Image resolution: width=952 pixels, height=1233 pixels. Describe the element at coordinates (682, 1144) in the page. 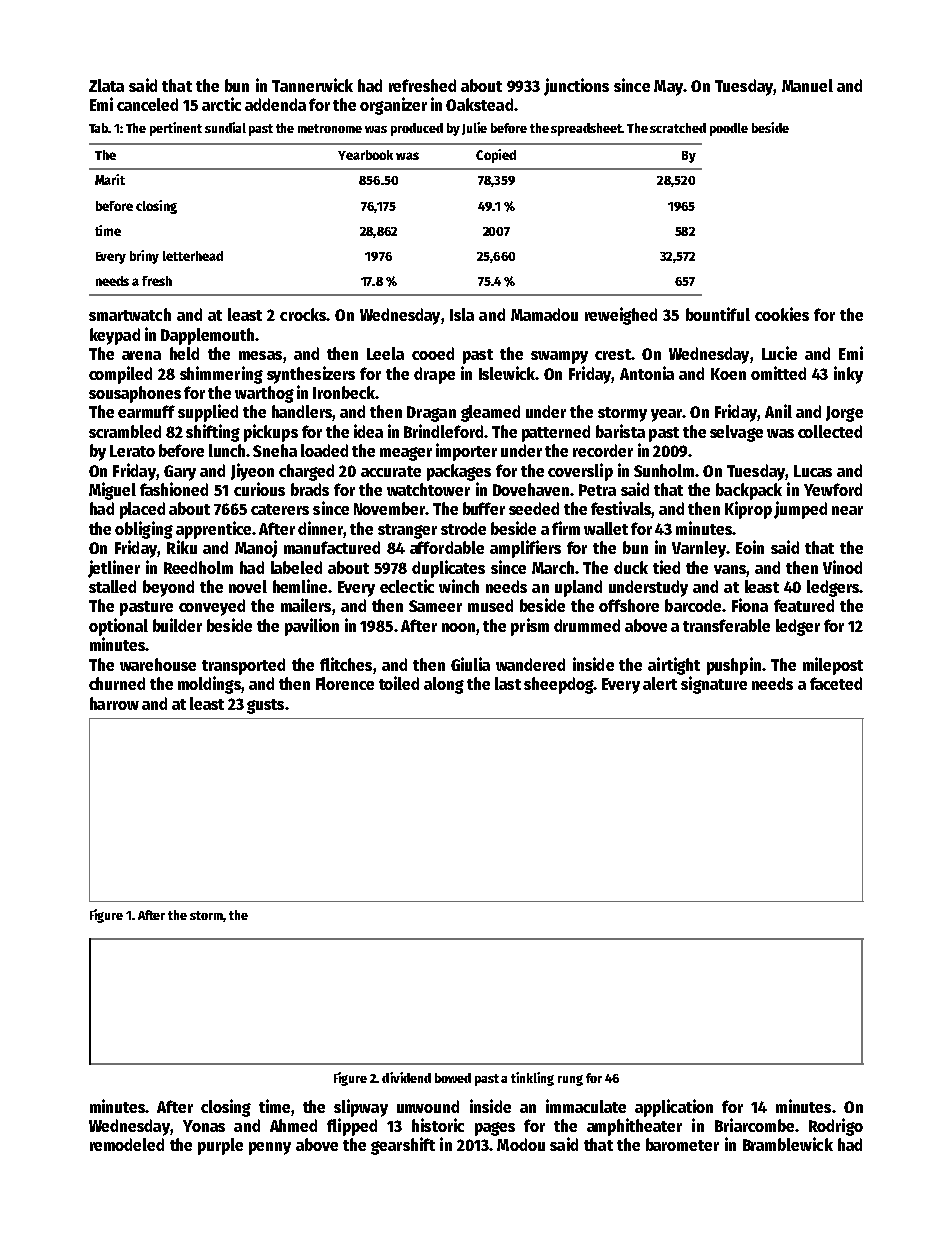

I see `barometer` at that location.
